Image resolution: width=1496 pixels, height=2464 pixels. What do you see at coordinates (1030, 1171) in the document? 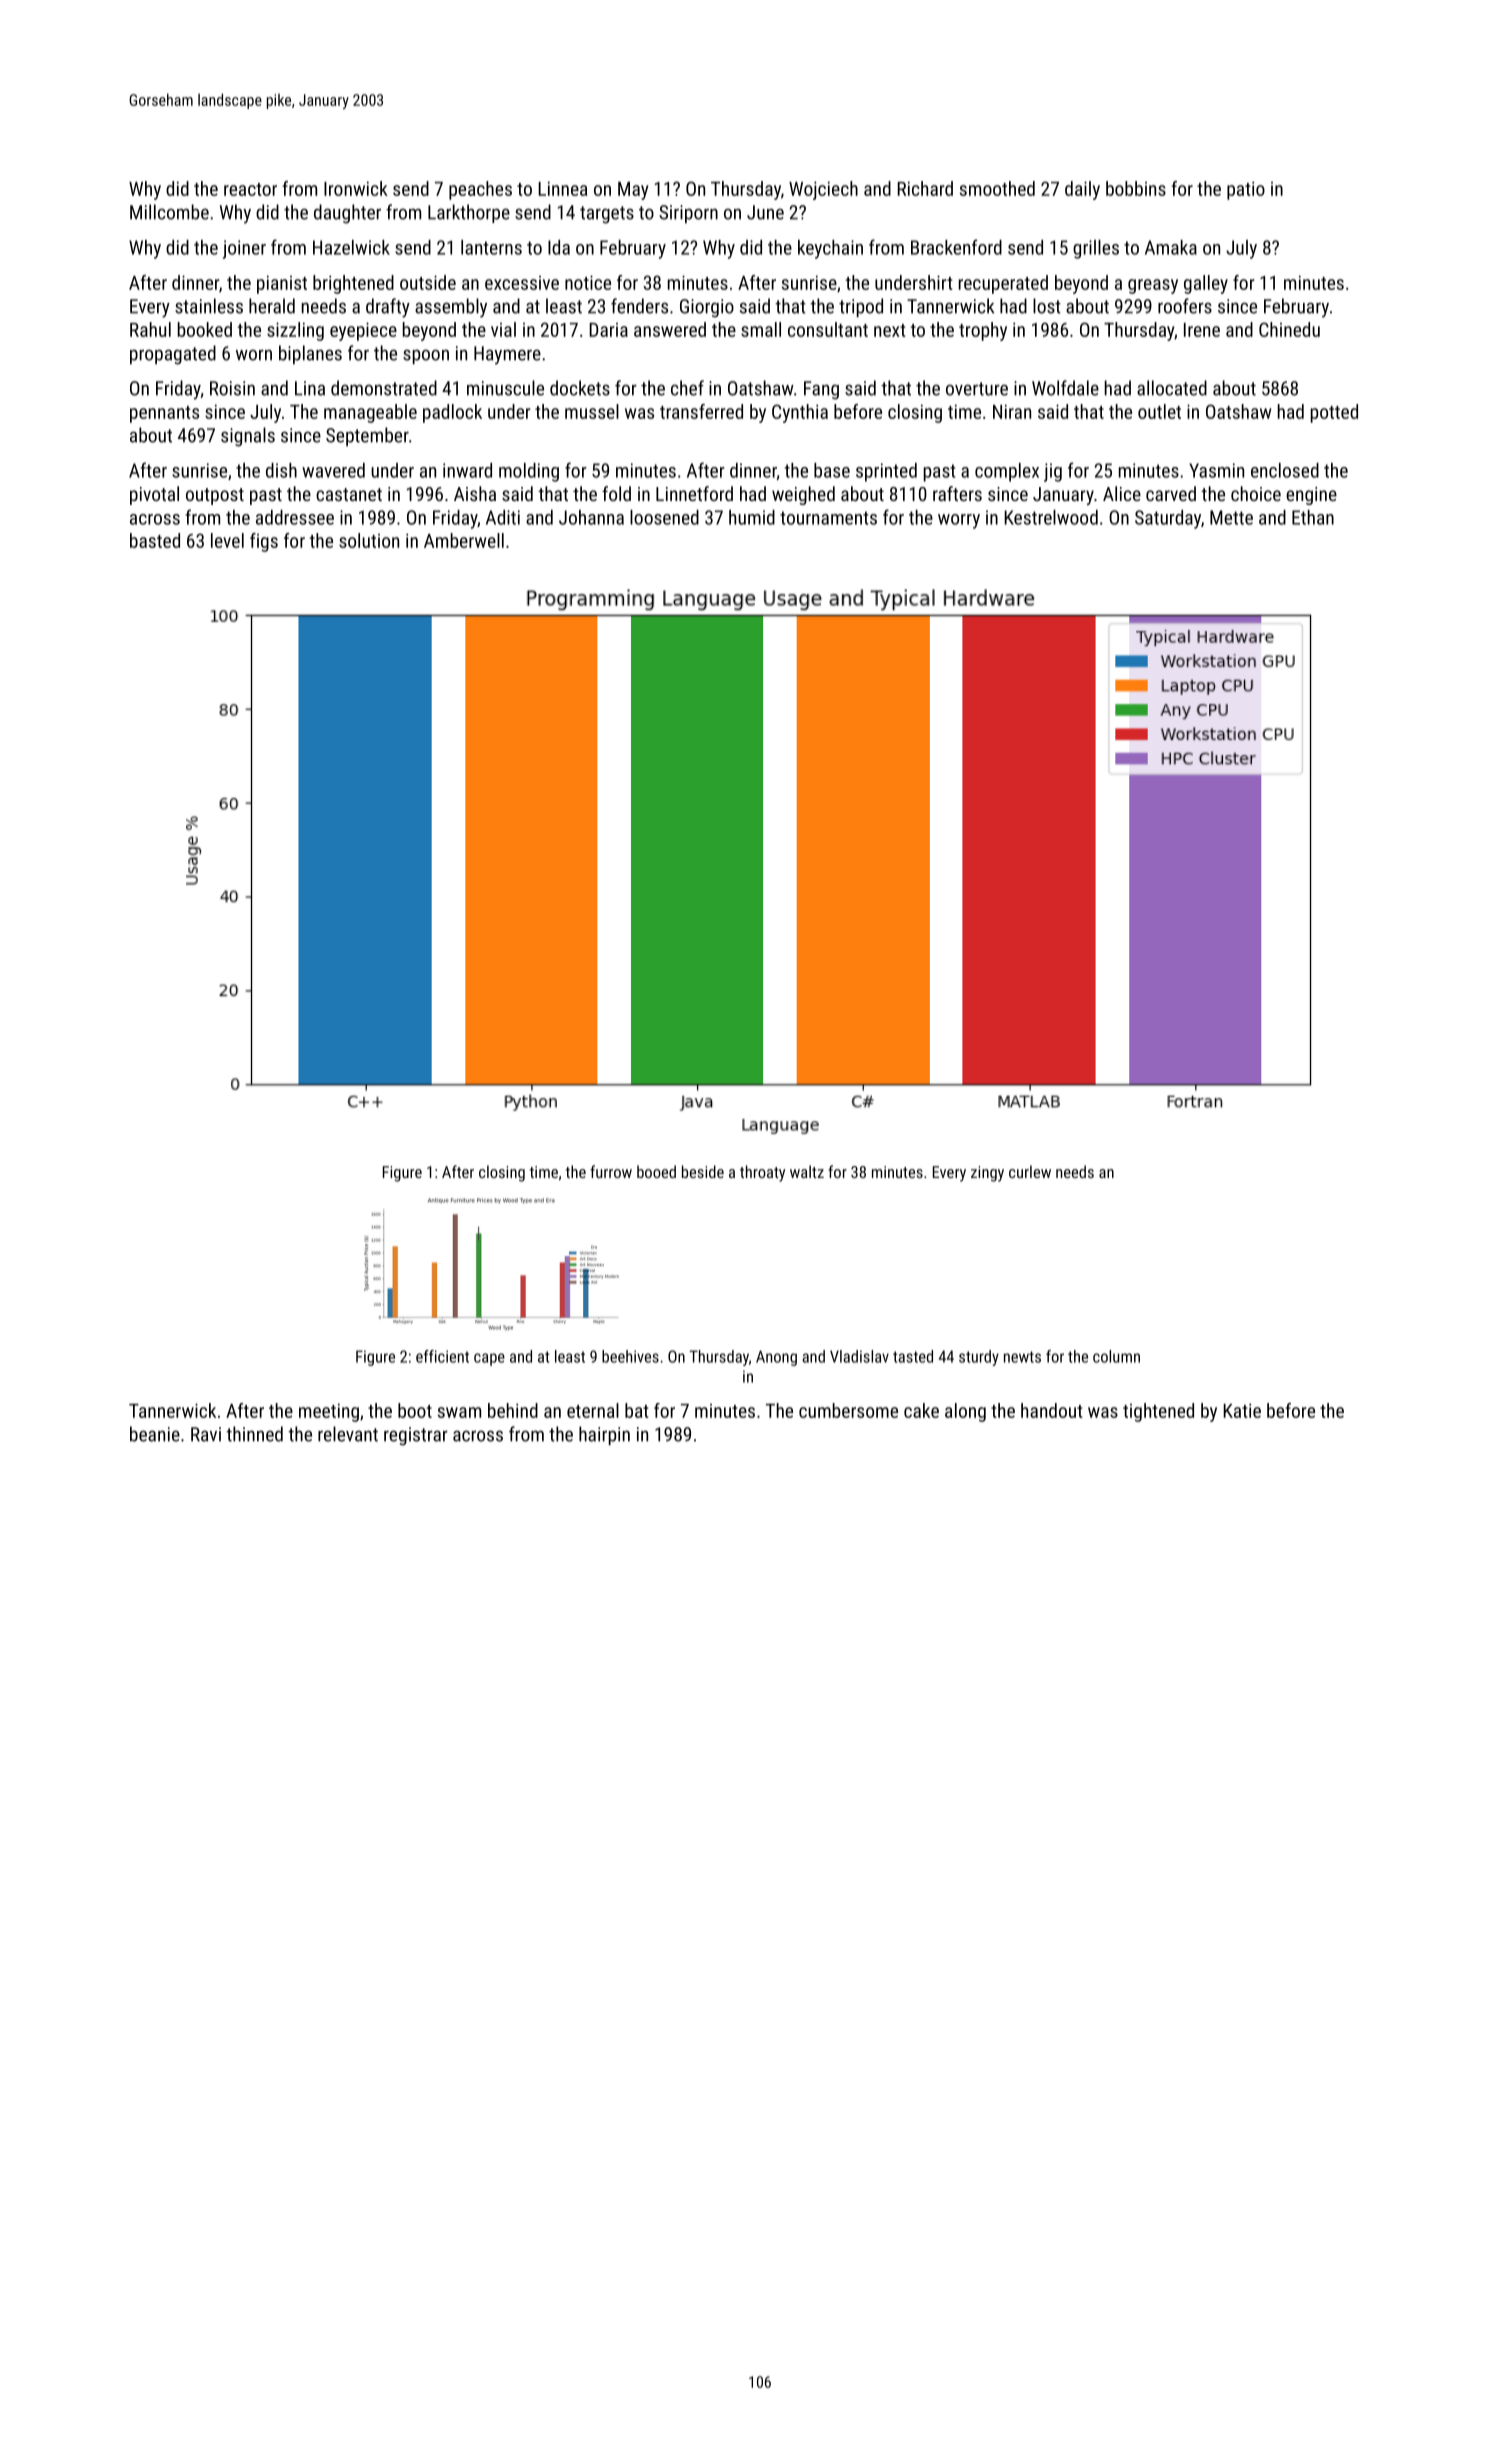
I see `curlew` at bounding box center [1030, 1171].
